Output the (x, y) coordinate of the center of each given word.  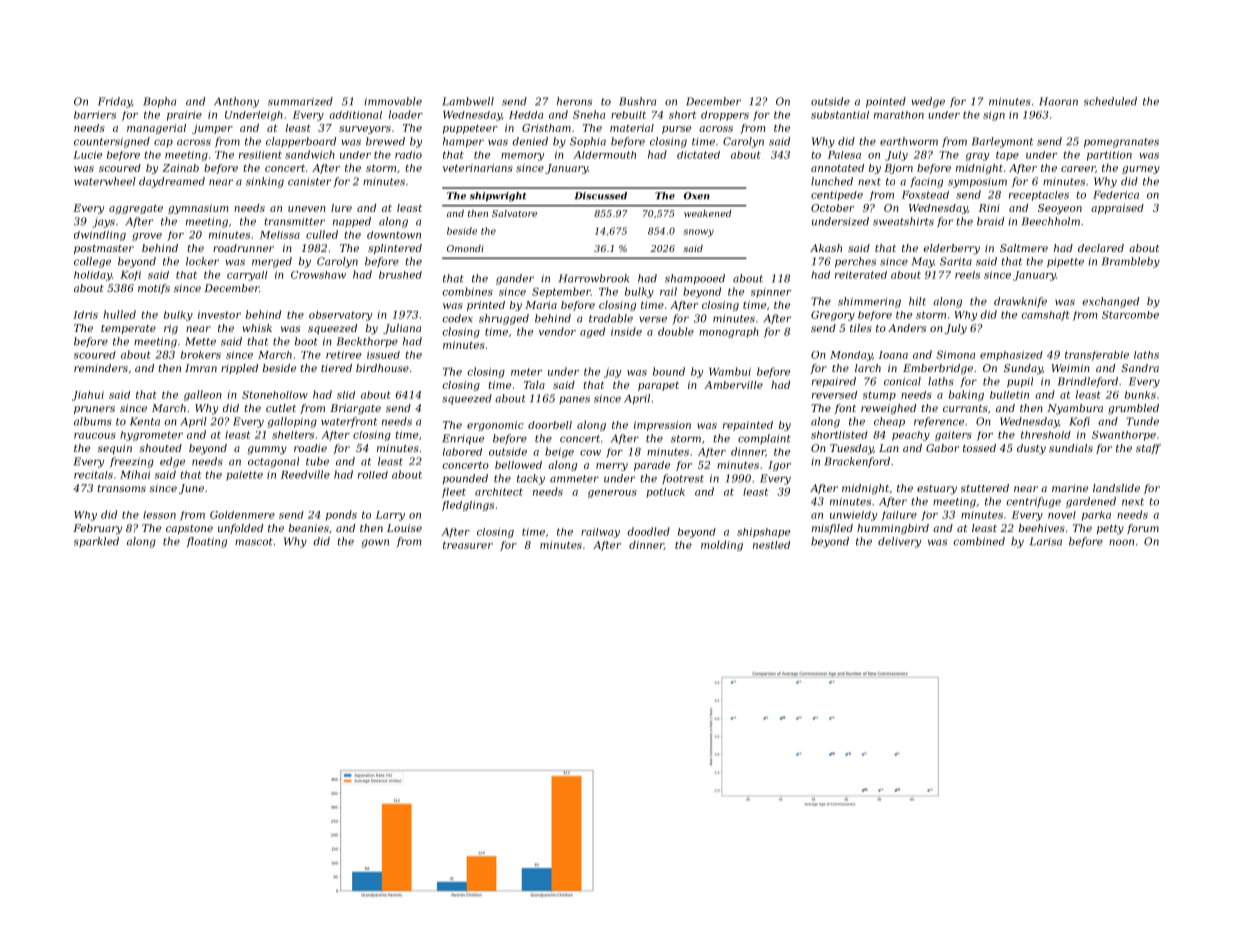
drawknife (1020, 302)
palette (244, 476)
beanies (309, 528)
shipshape (763, 533)
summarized (300, 101)
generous (612, 494)
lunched (832, 181)
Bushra (637, 101)
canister (309, 181)
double (676, 331)
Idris (85, 315)
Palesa (844, 155)
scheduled (1110, 101)
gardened (1091, 502)
